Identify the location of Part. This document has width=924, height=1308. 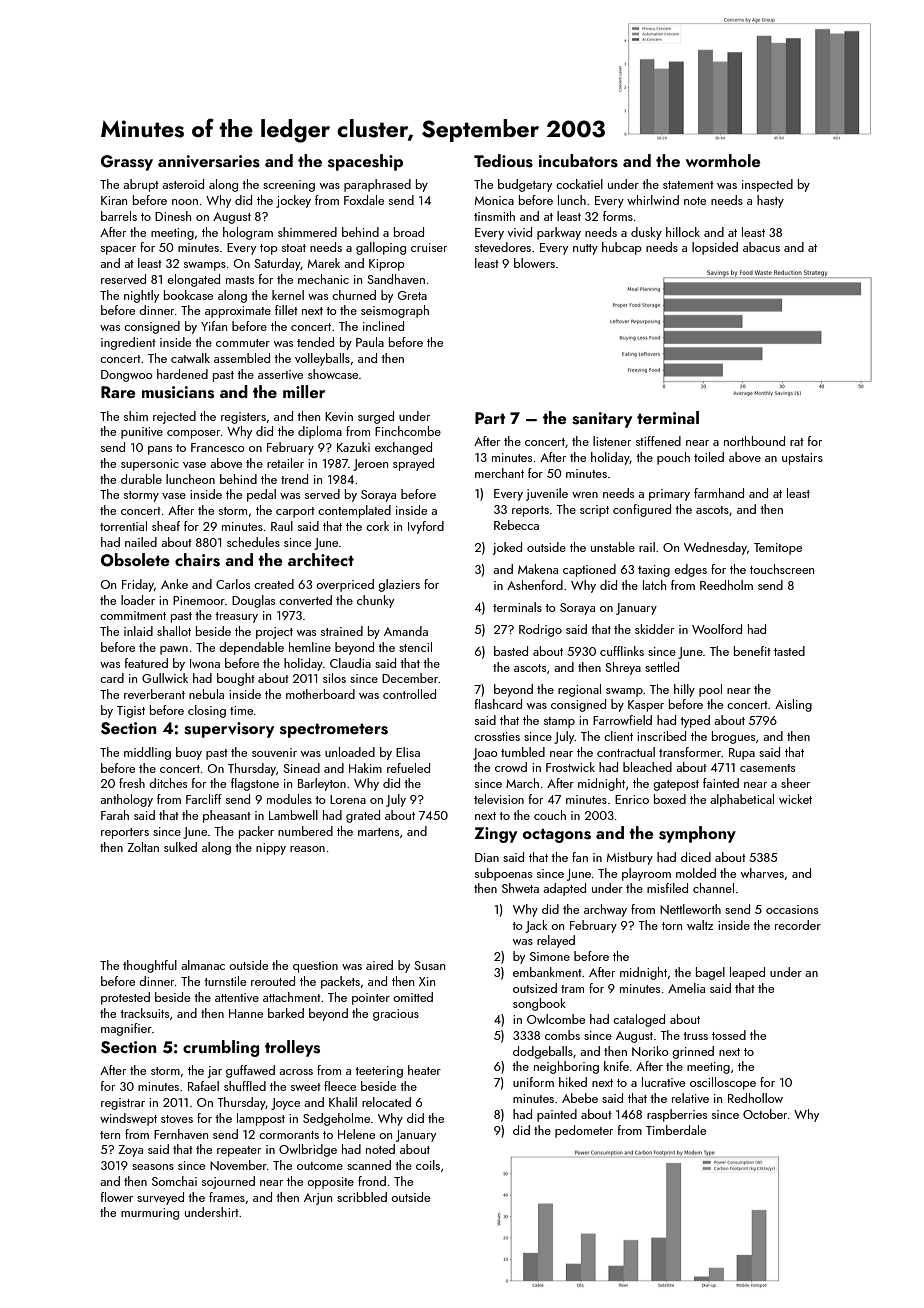
(490, 418).
